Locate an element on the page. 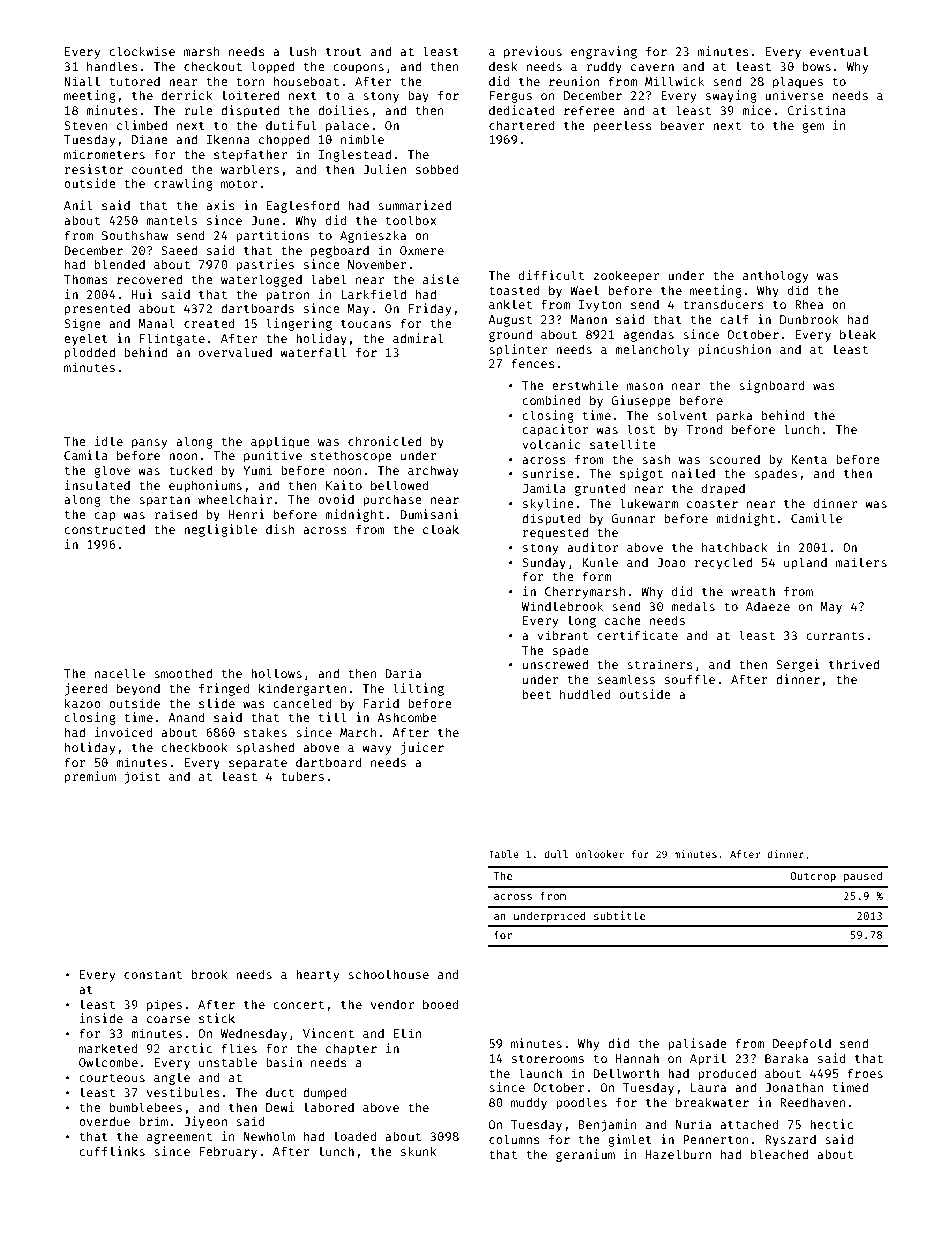 Image resolution: width=952 pixels, height=1233 pixels. Daria is located at coordinates (403, 673).
